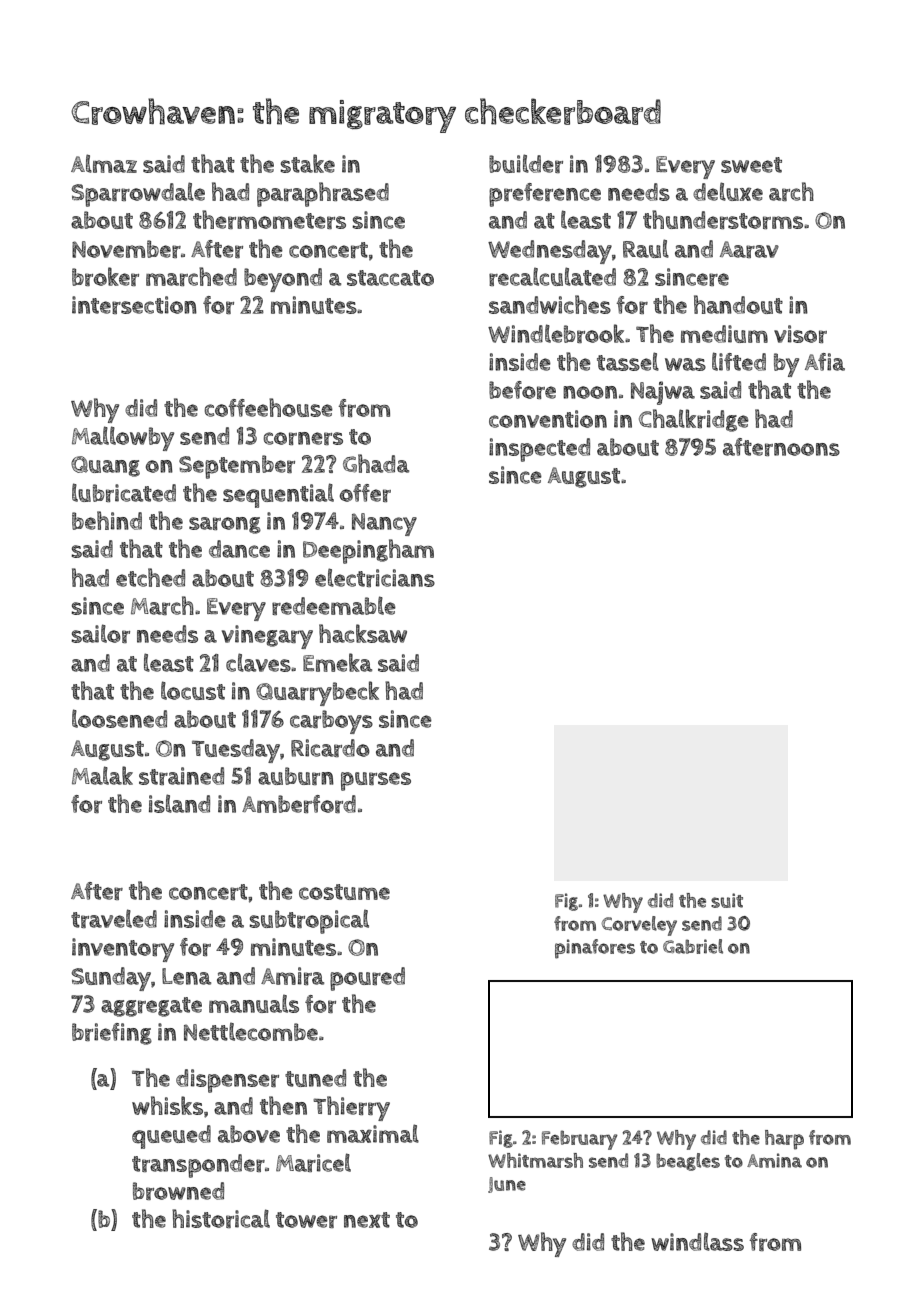  What do you see at coordinates (639, 926) in the image?
I see `Corveley` at bounding box center [639, 926].
